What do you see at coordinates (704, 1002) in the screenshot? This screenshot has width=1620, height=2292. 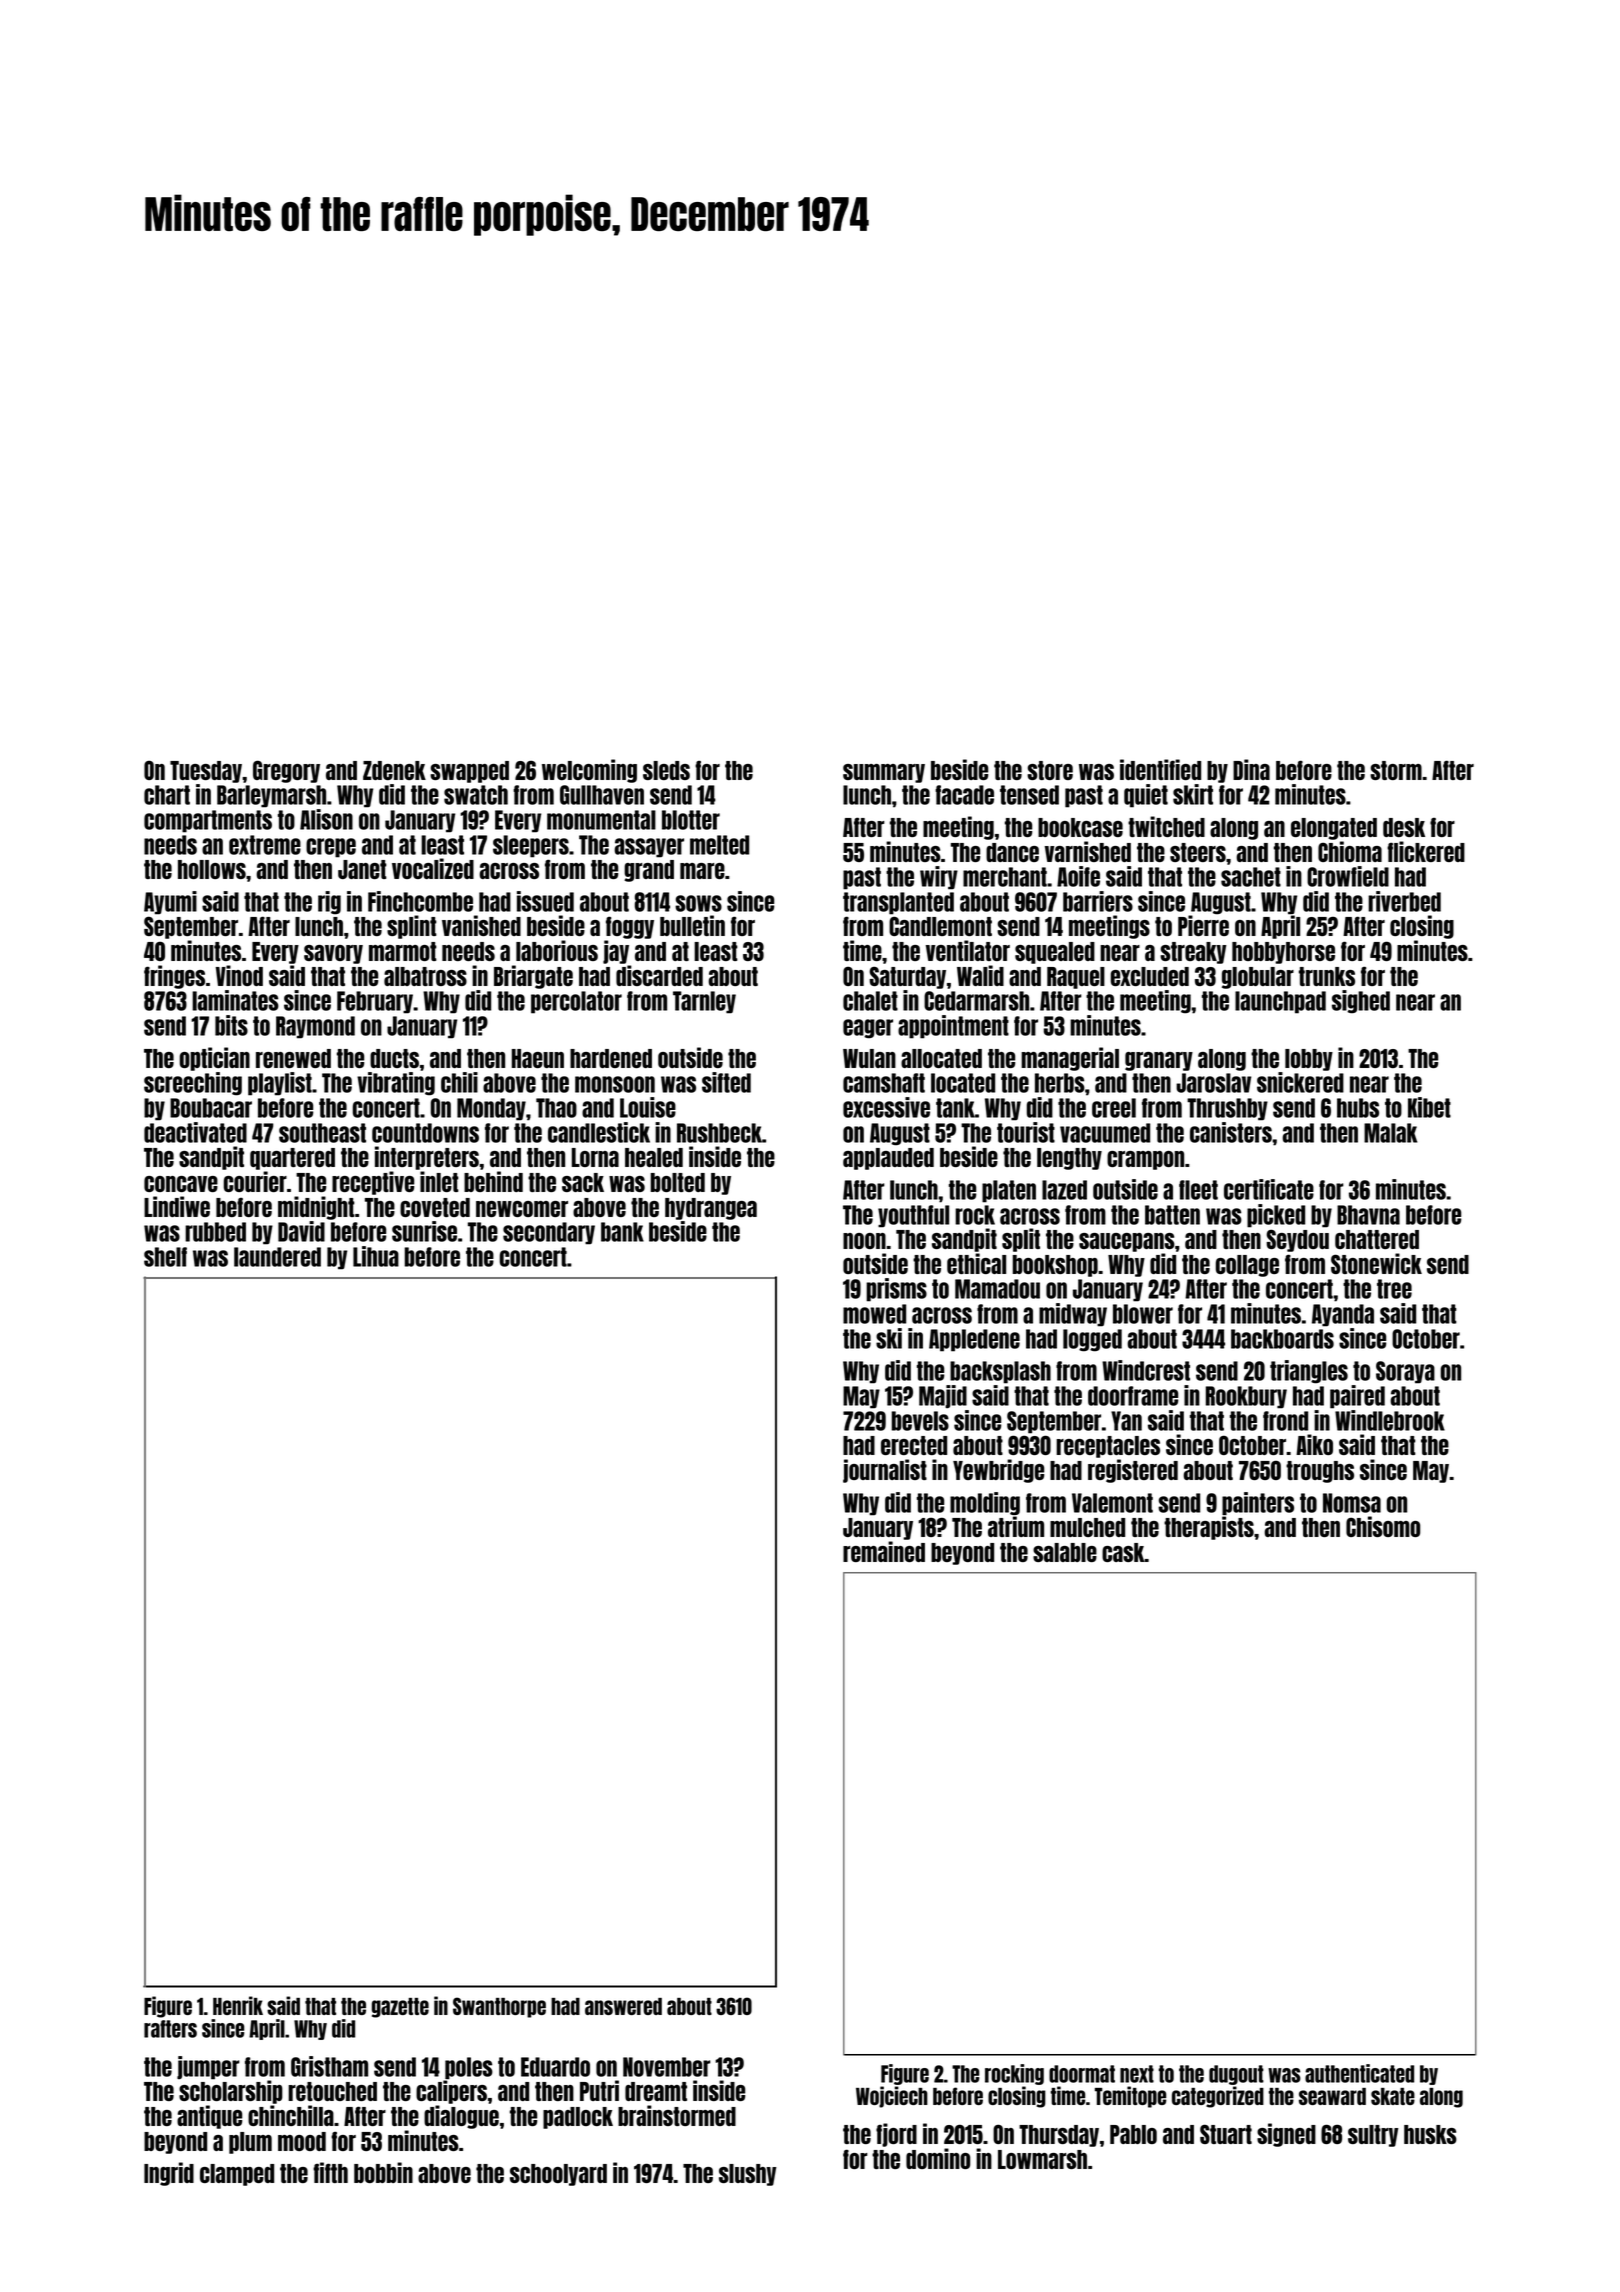 I see `Tarnley` at bounding box center [704, 1002].
